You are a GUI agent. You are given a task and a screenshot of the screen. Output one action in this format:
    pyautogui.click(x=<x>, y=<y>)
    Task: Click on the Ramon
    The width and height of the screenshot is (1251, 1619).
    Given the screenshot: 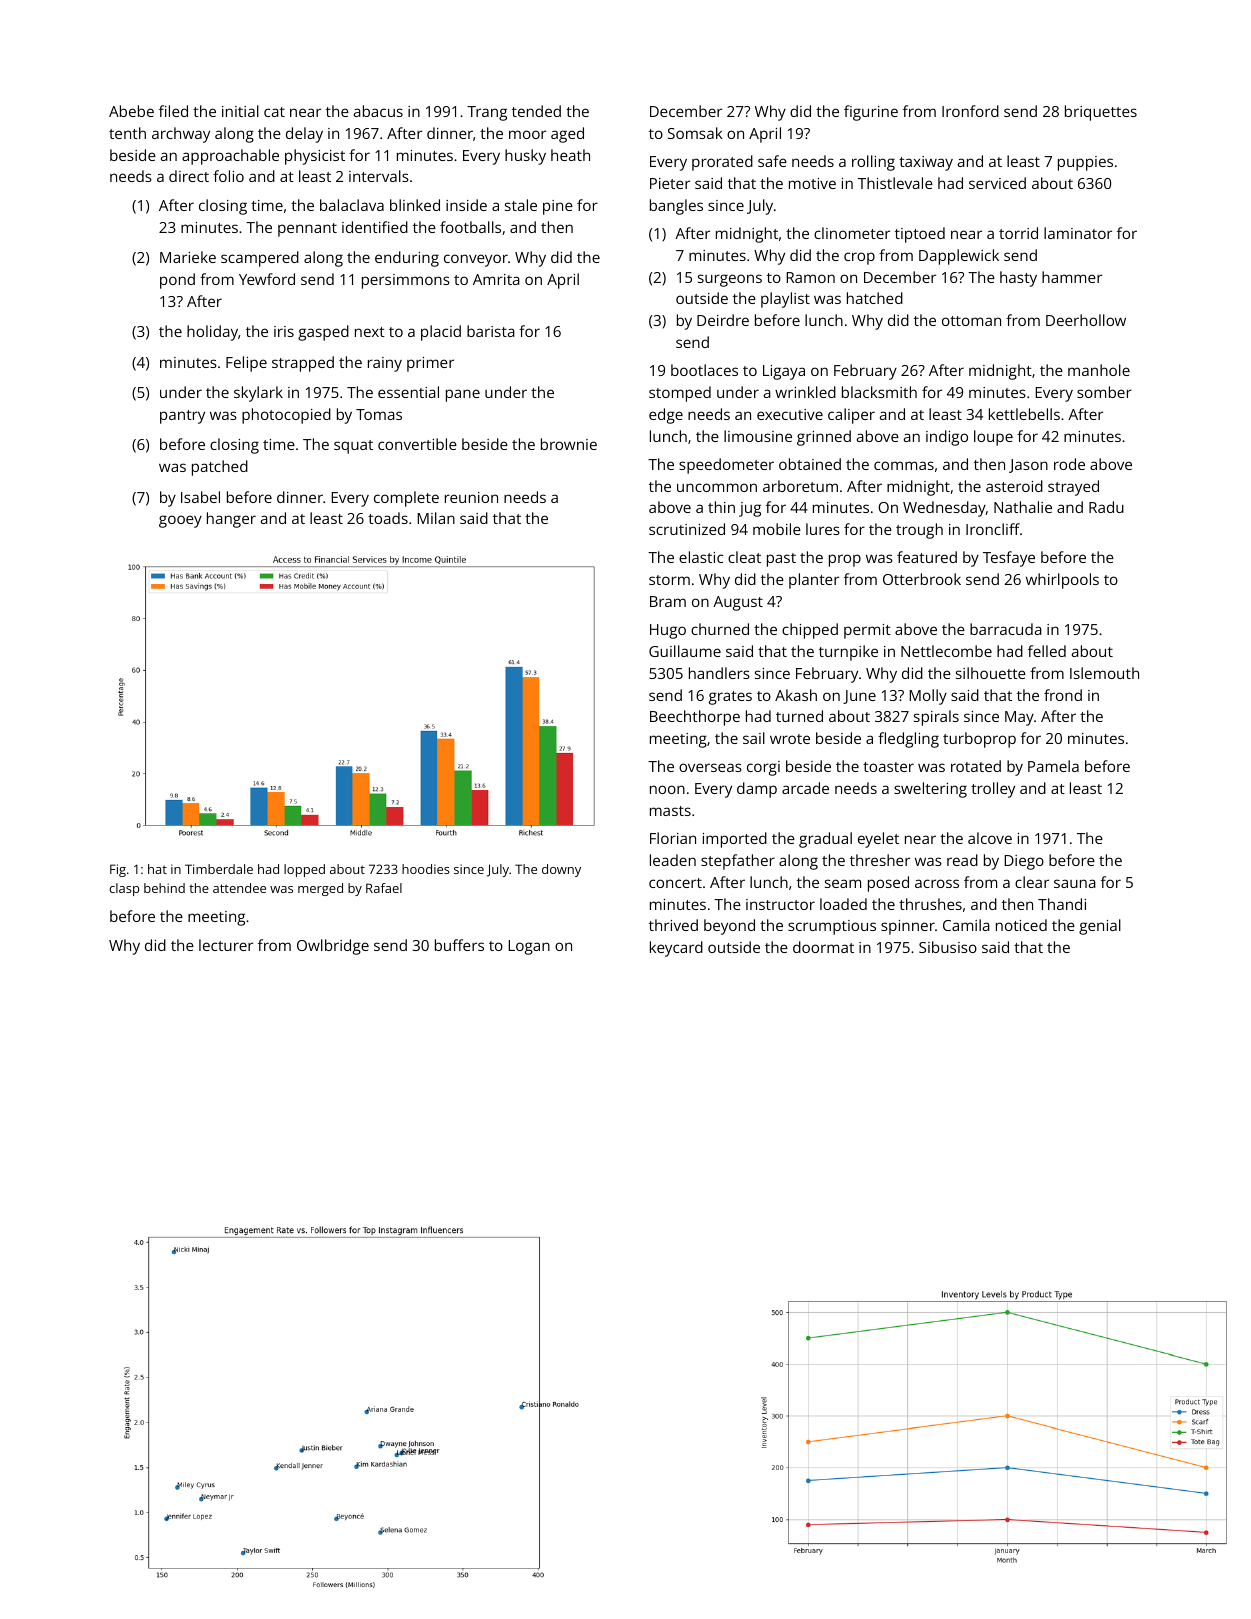 What is the action you would take?
    pyautogui.click(x=810, y=277)
